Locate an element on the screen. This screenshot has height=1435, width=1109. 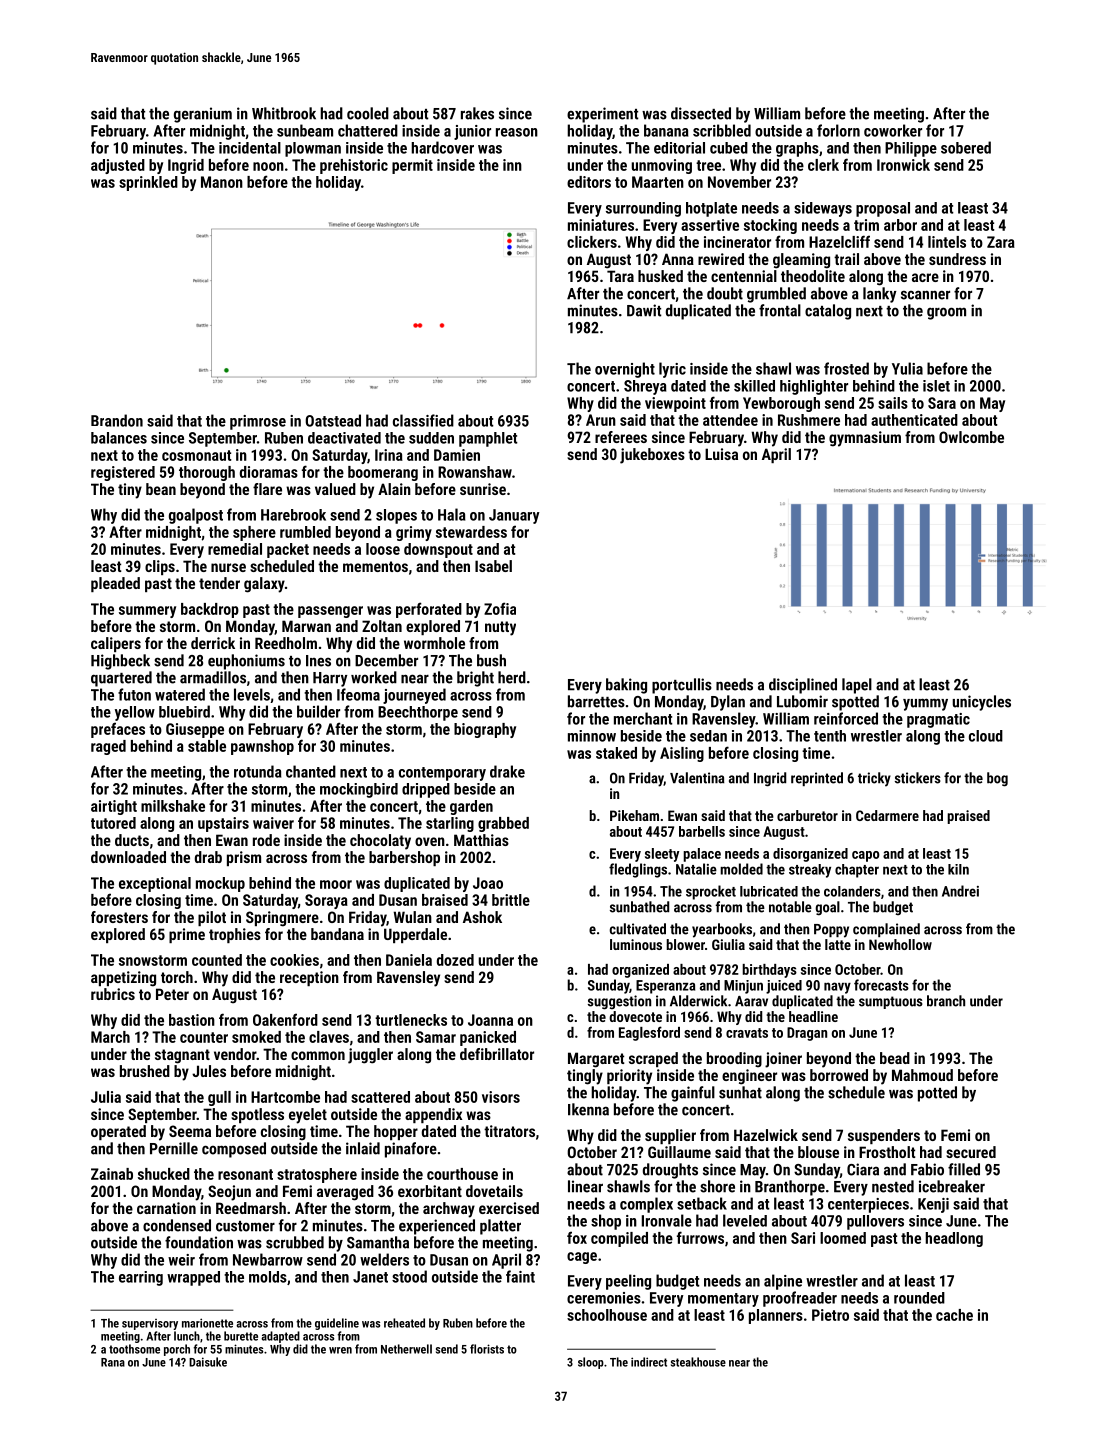
stewardess is located at coordinates (471, 532).
